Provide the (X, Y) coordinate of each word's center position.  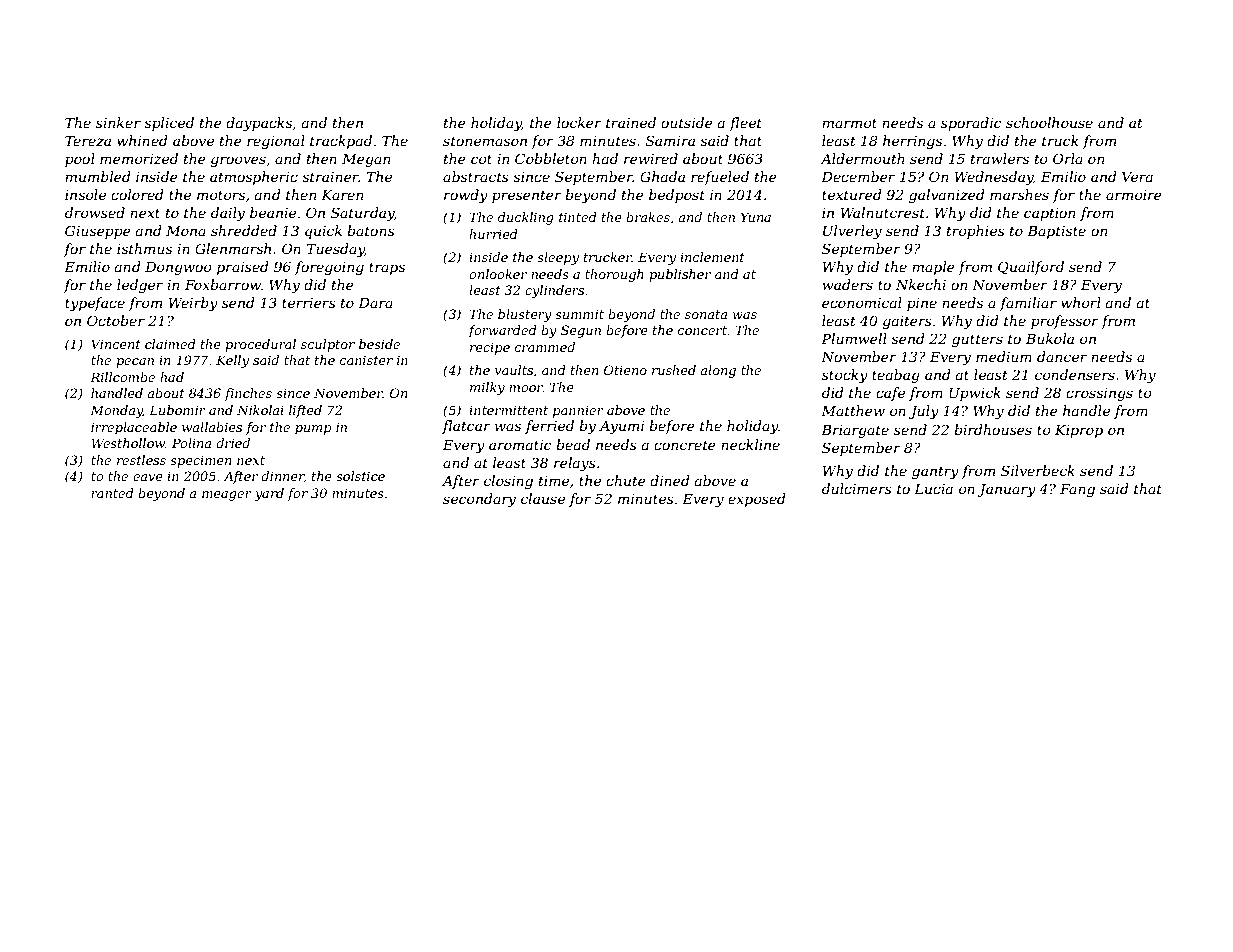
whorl (1081, 302)
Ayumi (621, 427)
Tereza (88, 141)
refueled (720, 178)
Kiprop (1079, 431)
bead (573, 444)
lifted (305, 411)
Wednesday (994, 178)
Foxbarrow (223, 284)
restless (141, 460)
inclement (712, 257)
